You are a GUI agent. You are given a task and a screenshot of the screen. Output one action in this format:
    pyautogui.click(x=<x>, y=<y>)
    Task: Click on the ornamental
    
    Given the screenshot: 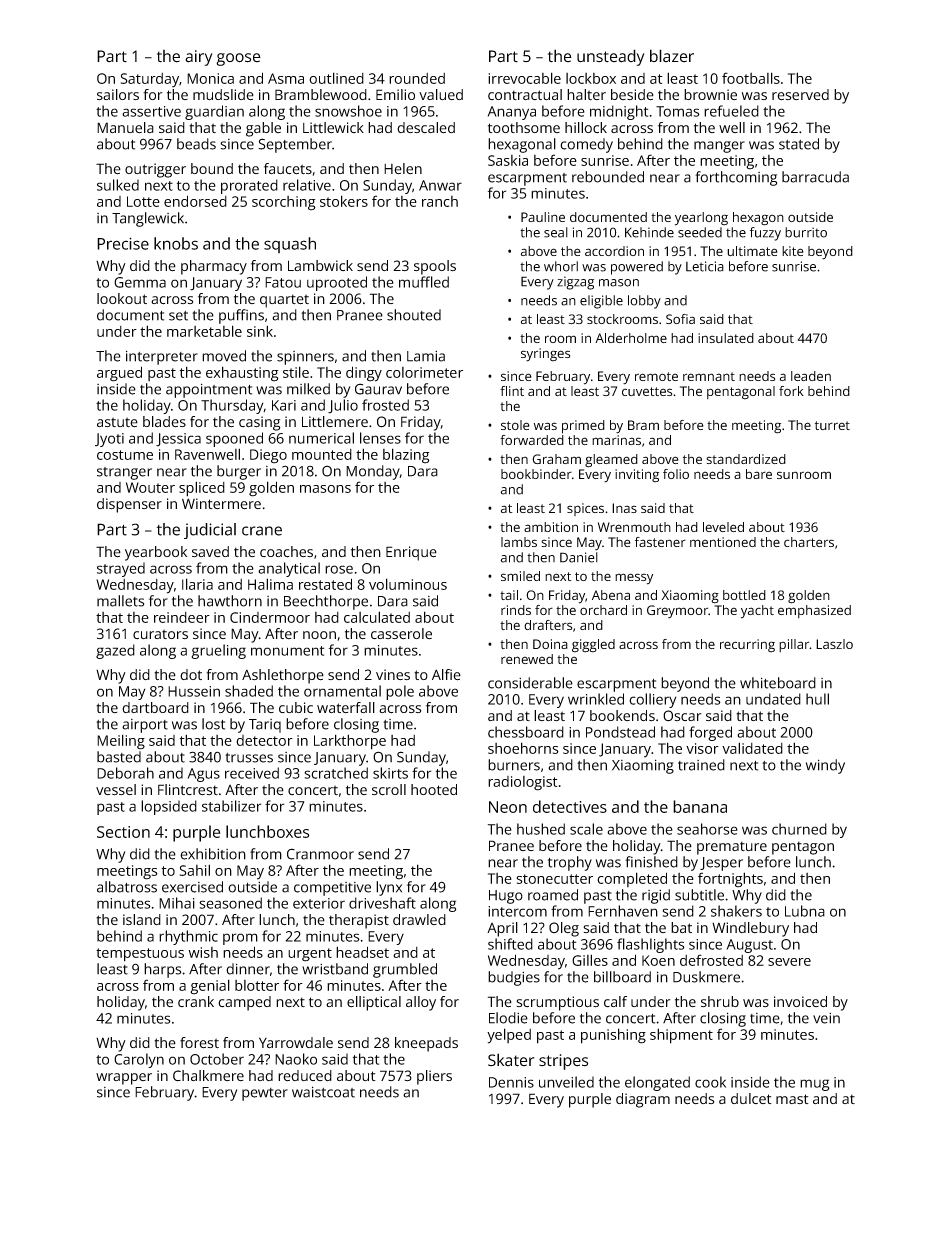 What is the action you would take?
    pyautogui.click(x=342, y=691)
